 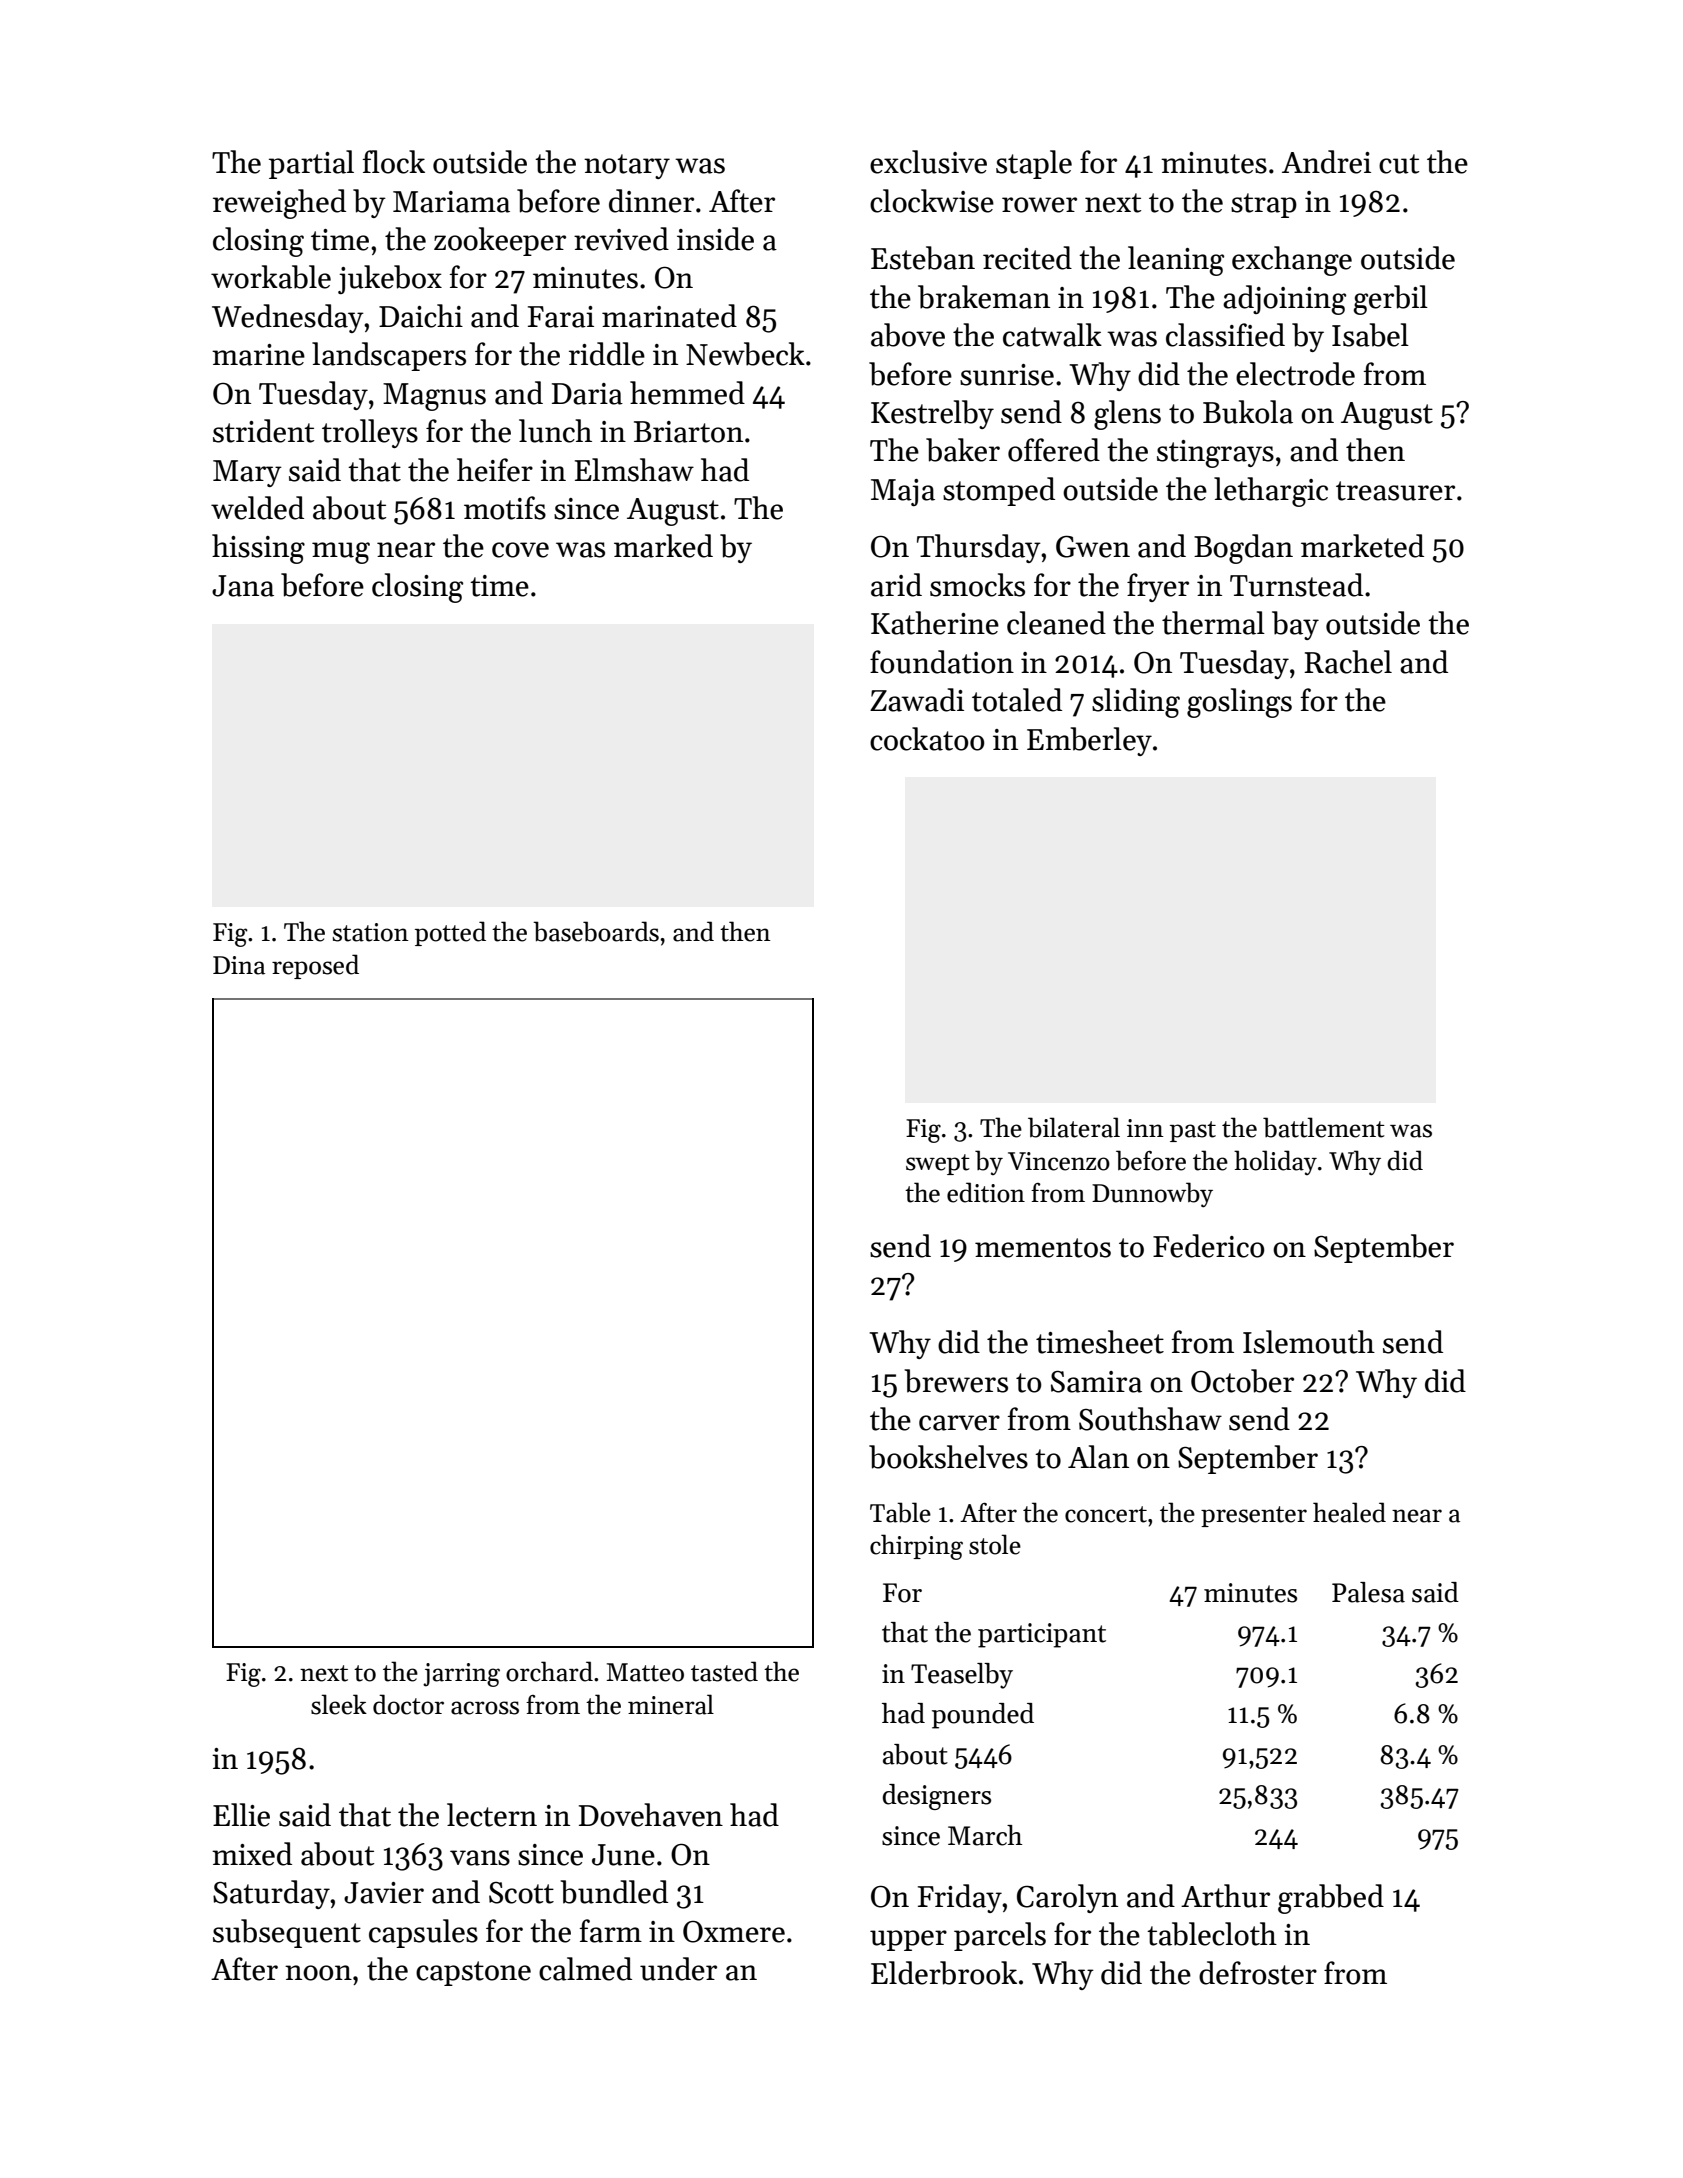 What do you see at coordinates (1324, 1127) in the image?
I see `battlement` at bounding box center [1324, 1127].
